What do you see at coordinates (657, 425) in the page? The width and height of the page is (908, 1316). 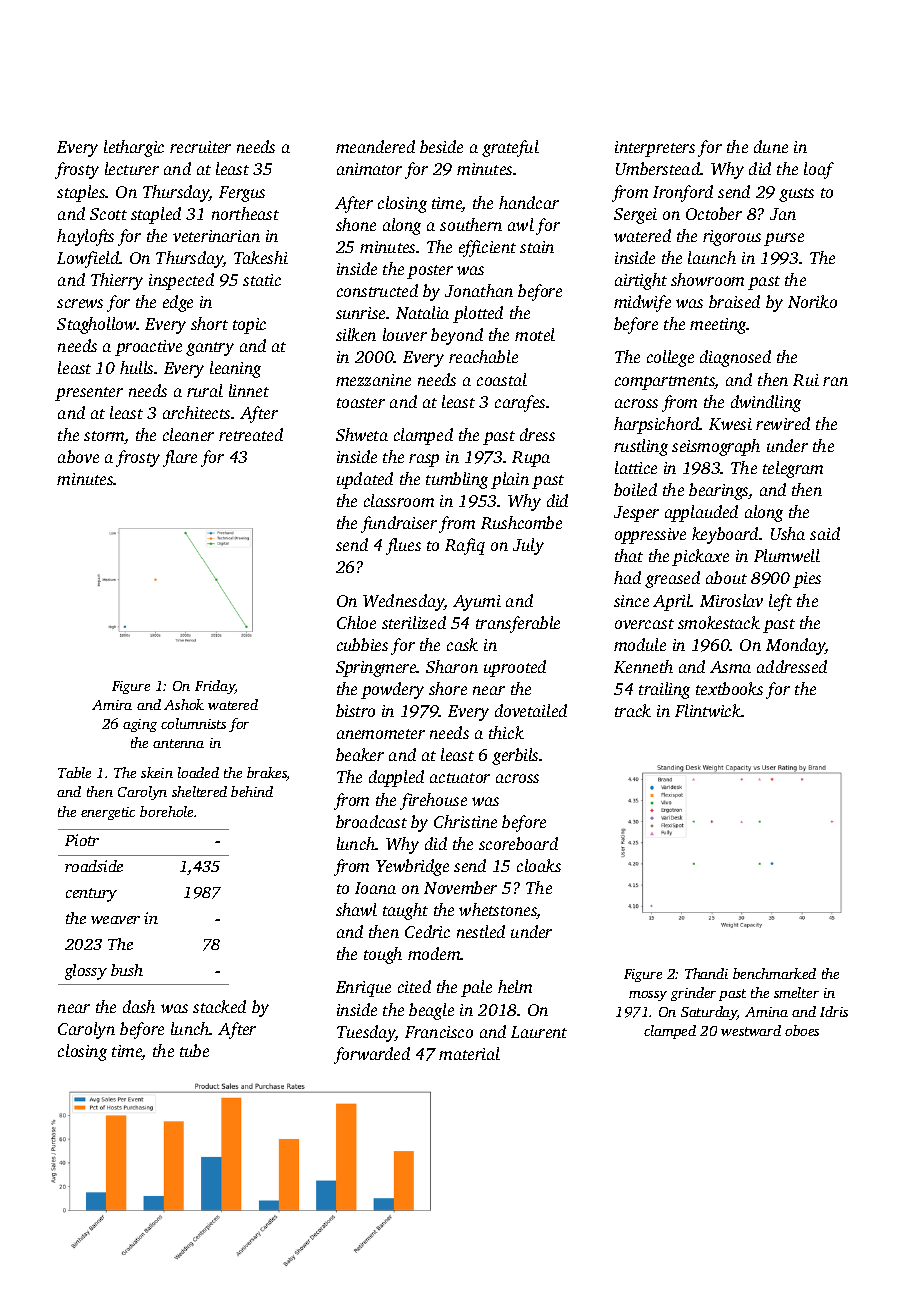 I see `harpsichord` at bounding box center [657, 425].
